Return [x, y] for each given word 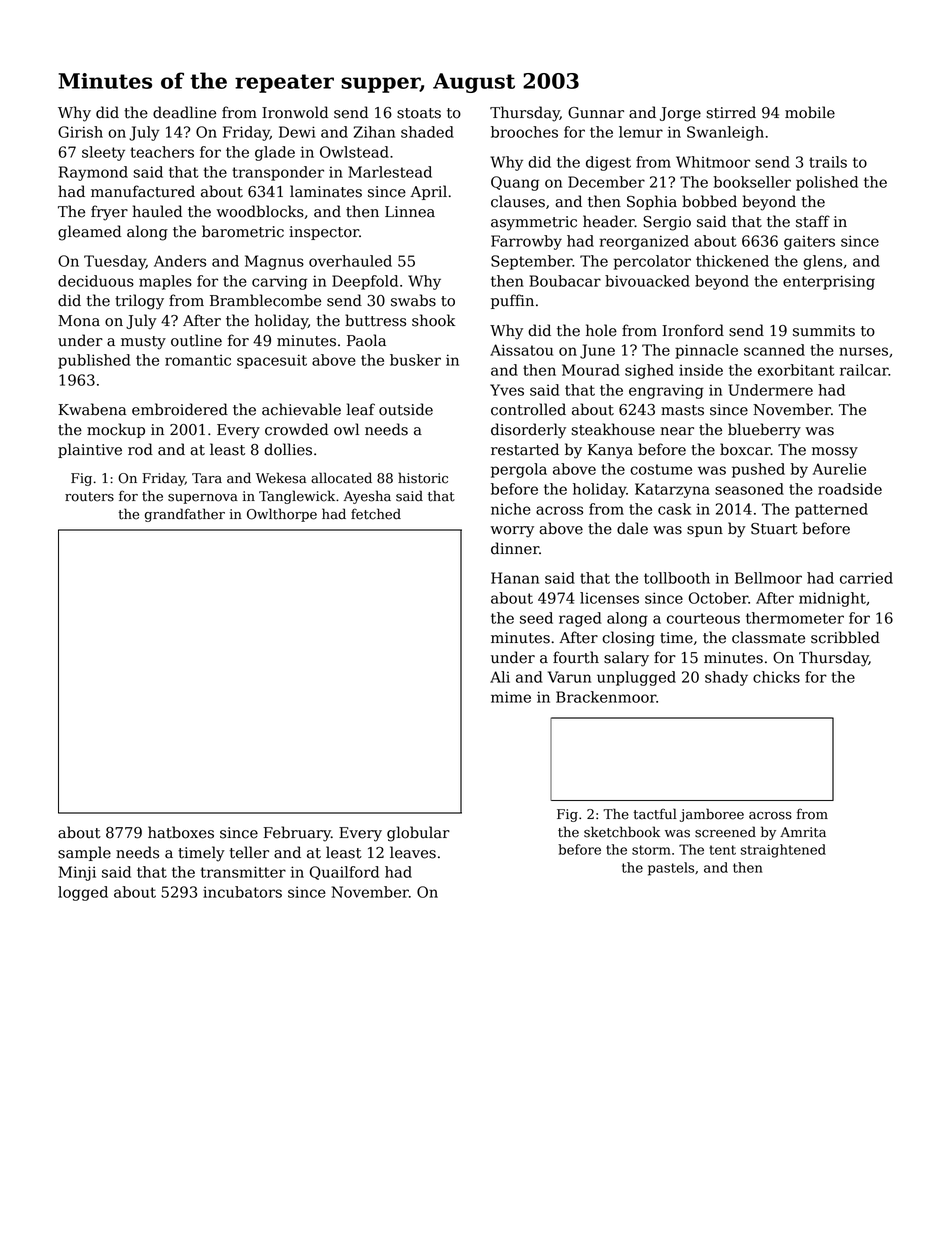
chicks [776, 677]
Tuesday [115, 262]
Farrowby [526, 242]
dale [632, 528]
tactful [655, 814]
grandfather [185, 515]
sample [84, 853]
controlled [528, 409]
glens [822, 262]
